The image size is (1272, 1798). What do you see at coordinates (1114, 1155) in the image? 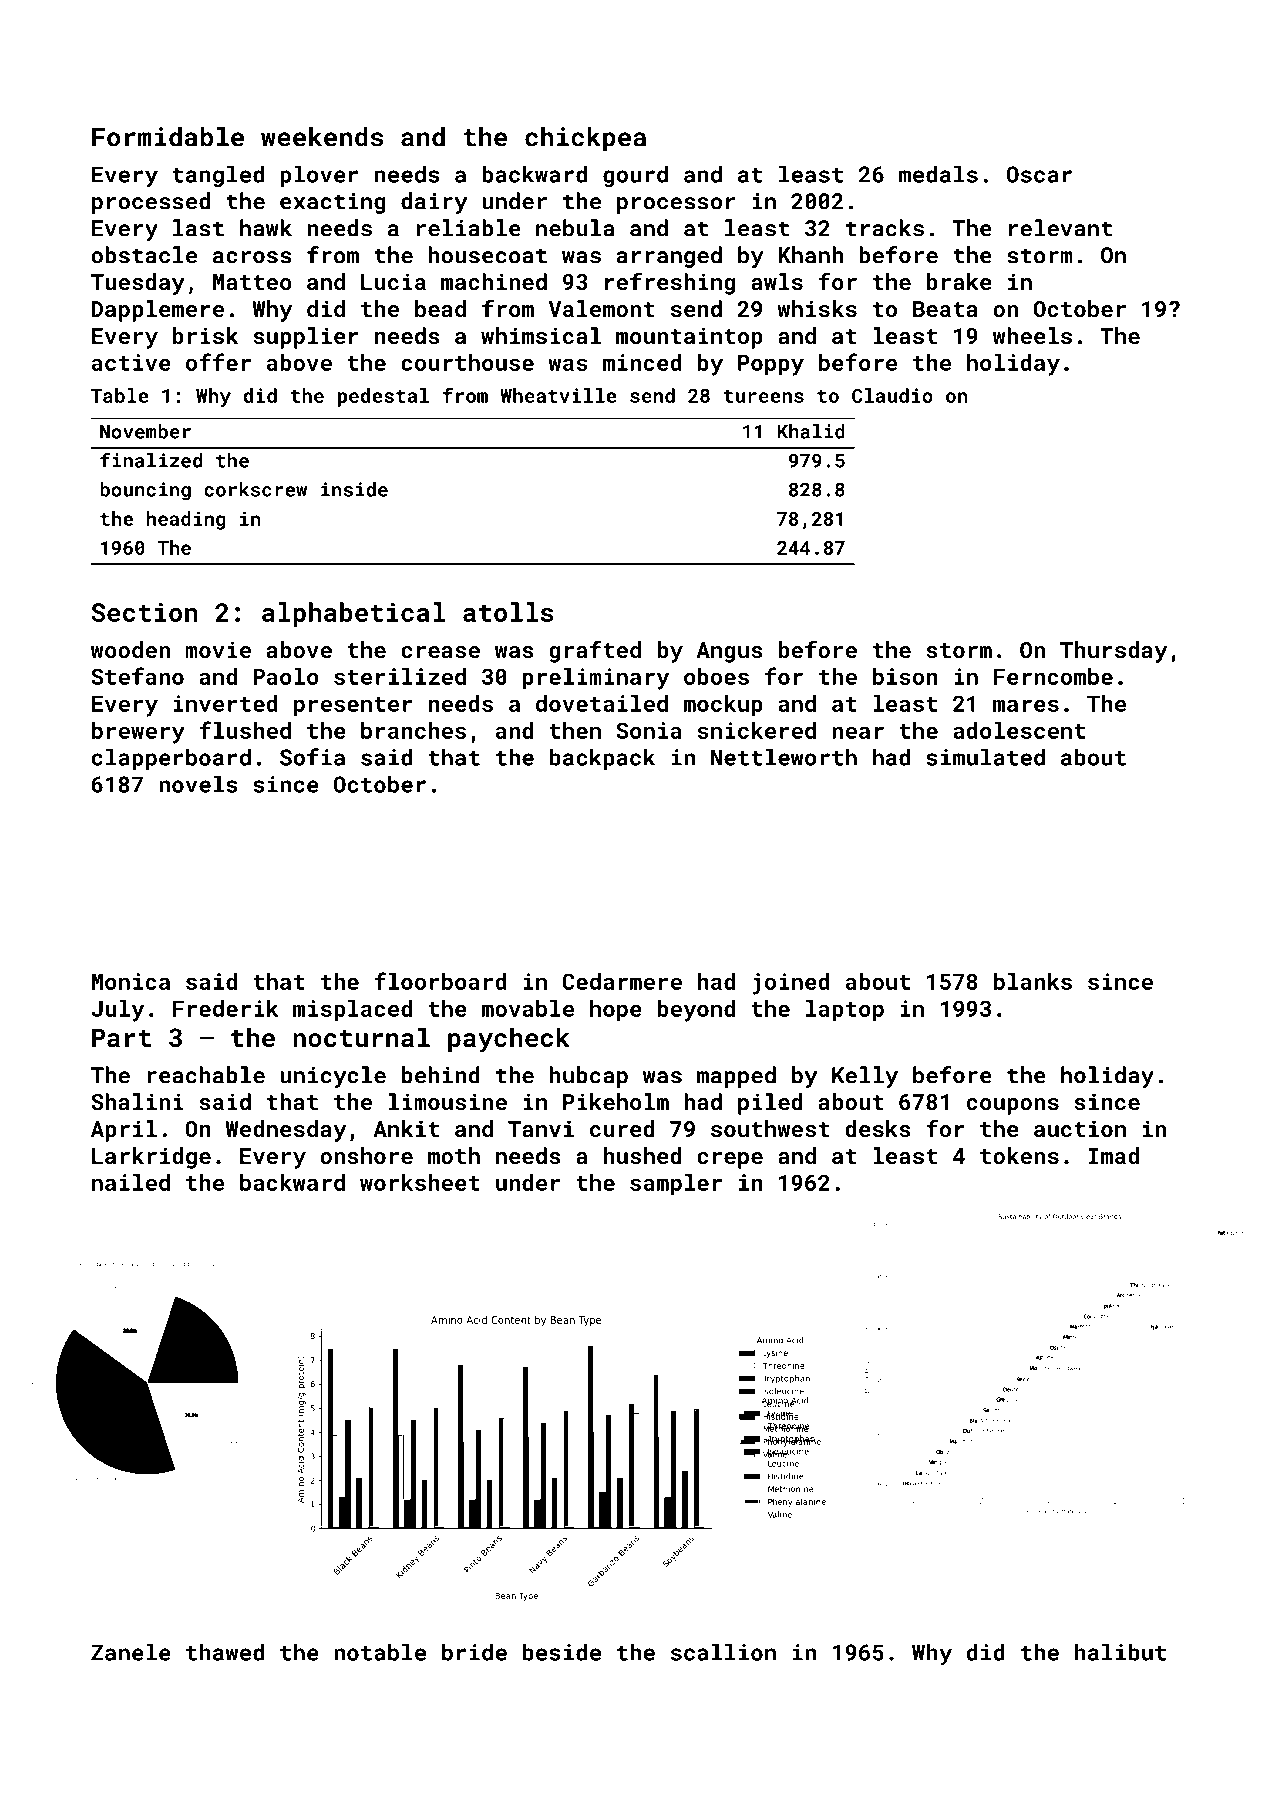
I see `Imad` at bounding box center [1114, 1155].
